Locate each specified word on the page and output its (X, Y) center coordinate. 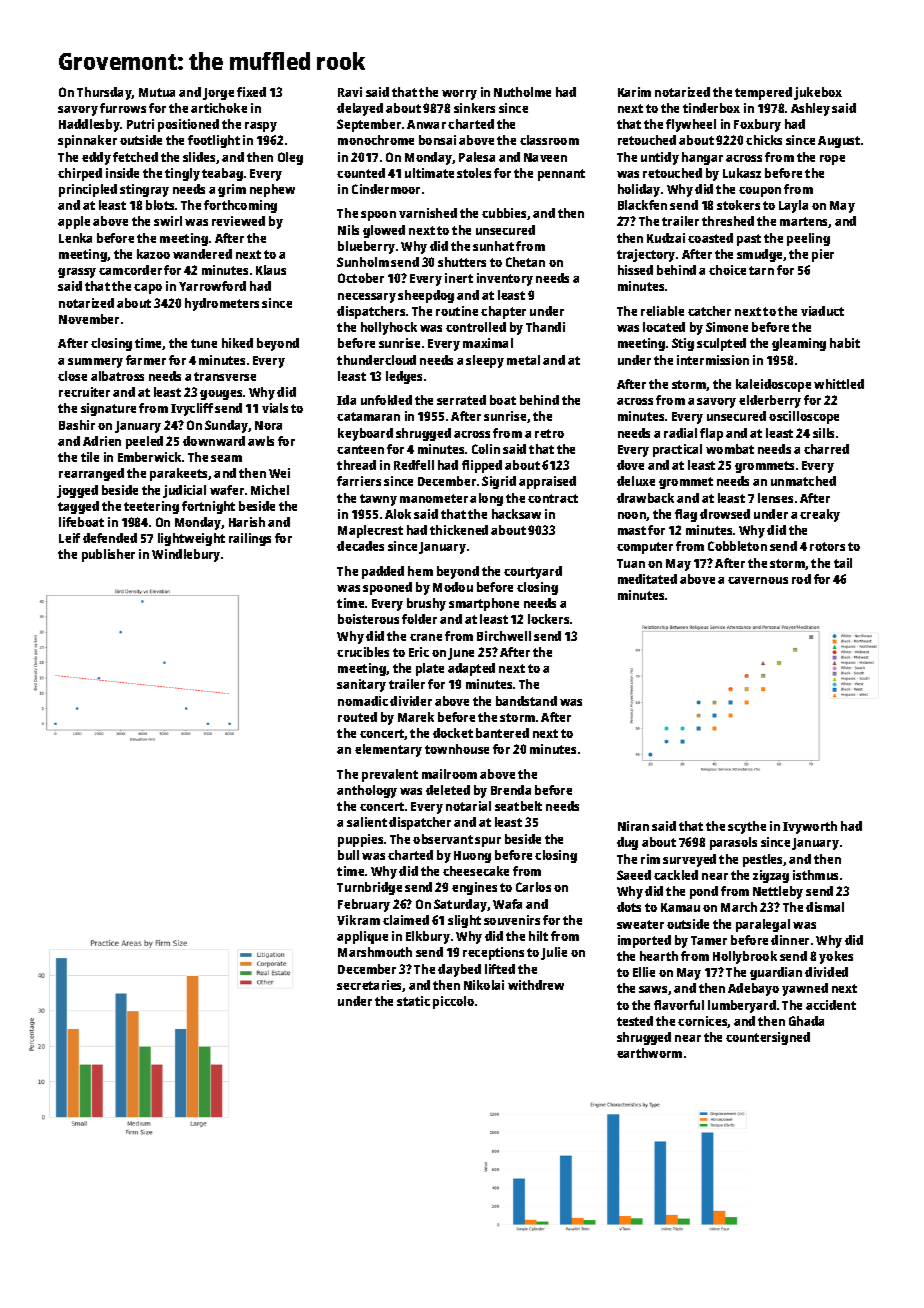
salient (367, 822)
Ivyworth (810, 827)
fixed (251, 92)
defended (110, 538)
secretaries (370, 986)
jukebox (818, 93)
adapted (471, 669)
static (413, 1001)
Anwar (426, 124)
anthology (367, 791)
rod (801, 579)
